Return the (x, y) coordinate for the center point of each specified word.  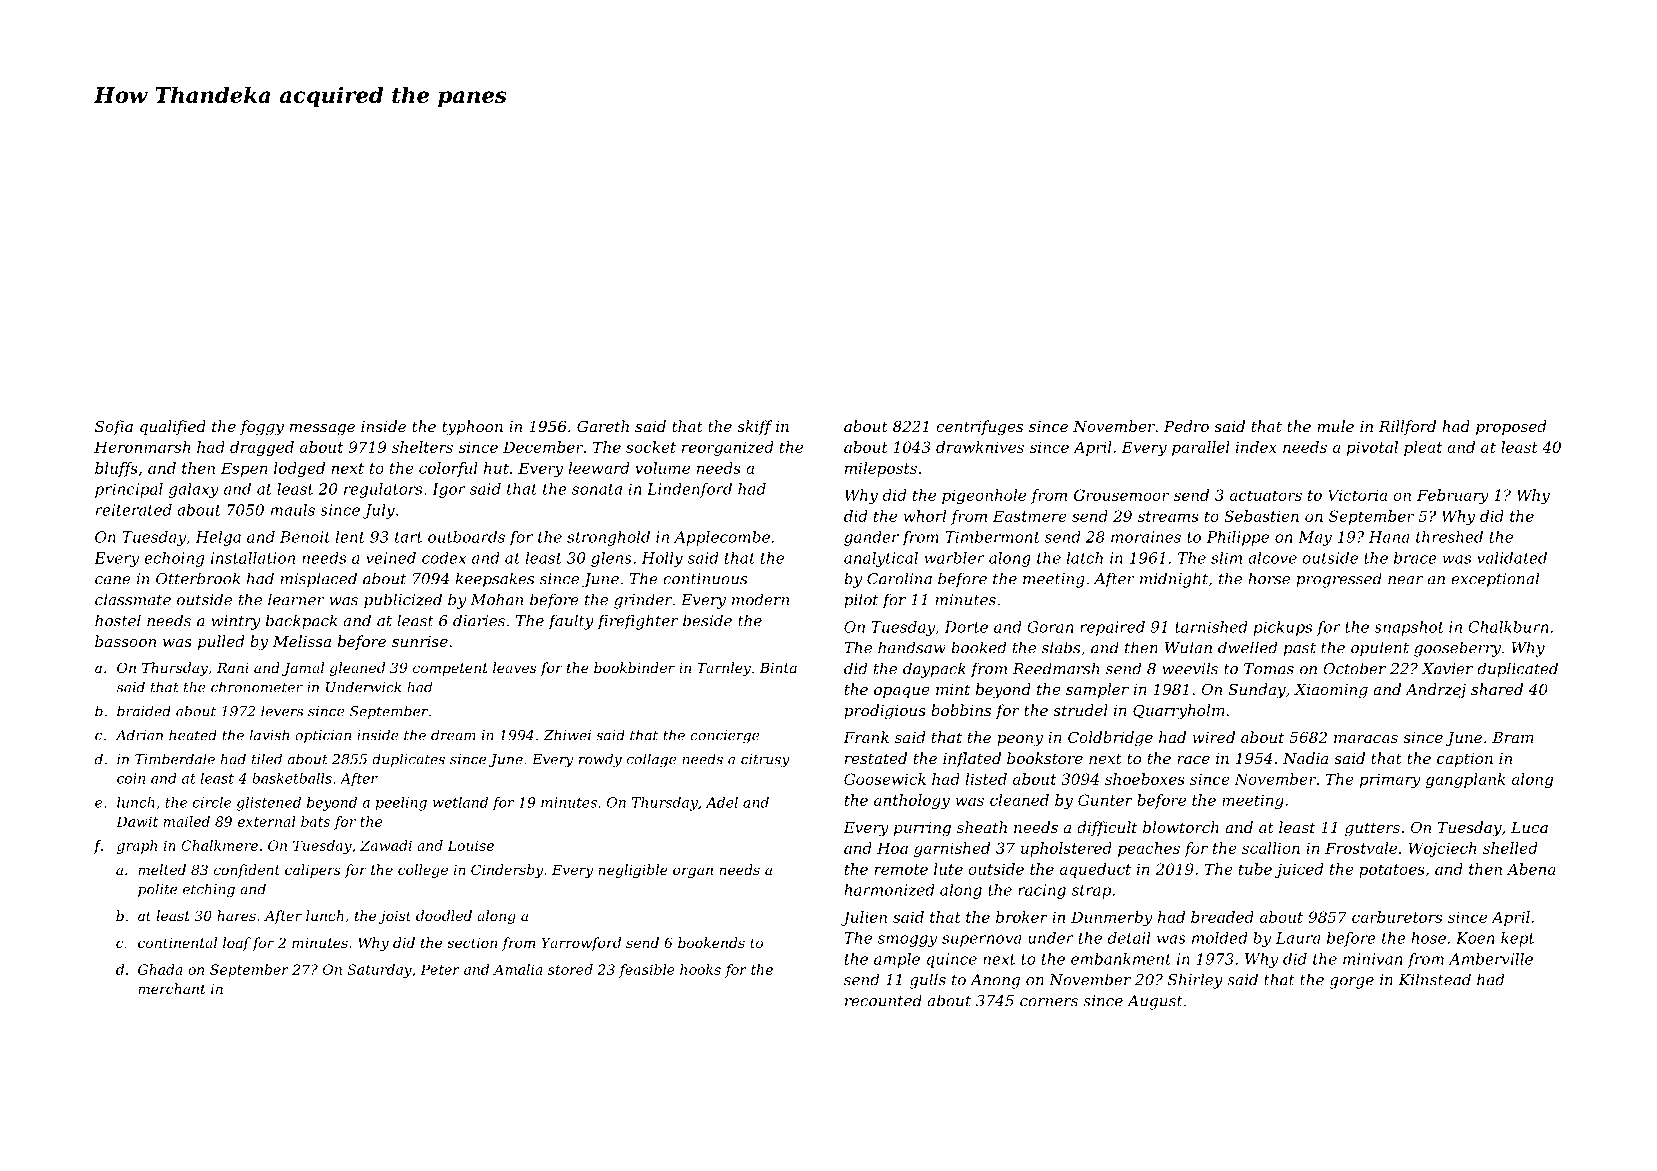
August (1155, 1002)
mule (1335, 426)
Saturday (380, 971)
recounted (883, 1000)
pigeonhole (984, 496)
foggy (262, 428)
